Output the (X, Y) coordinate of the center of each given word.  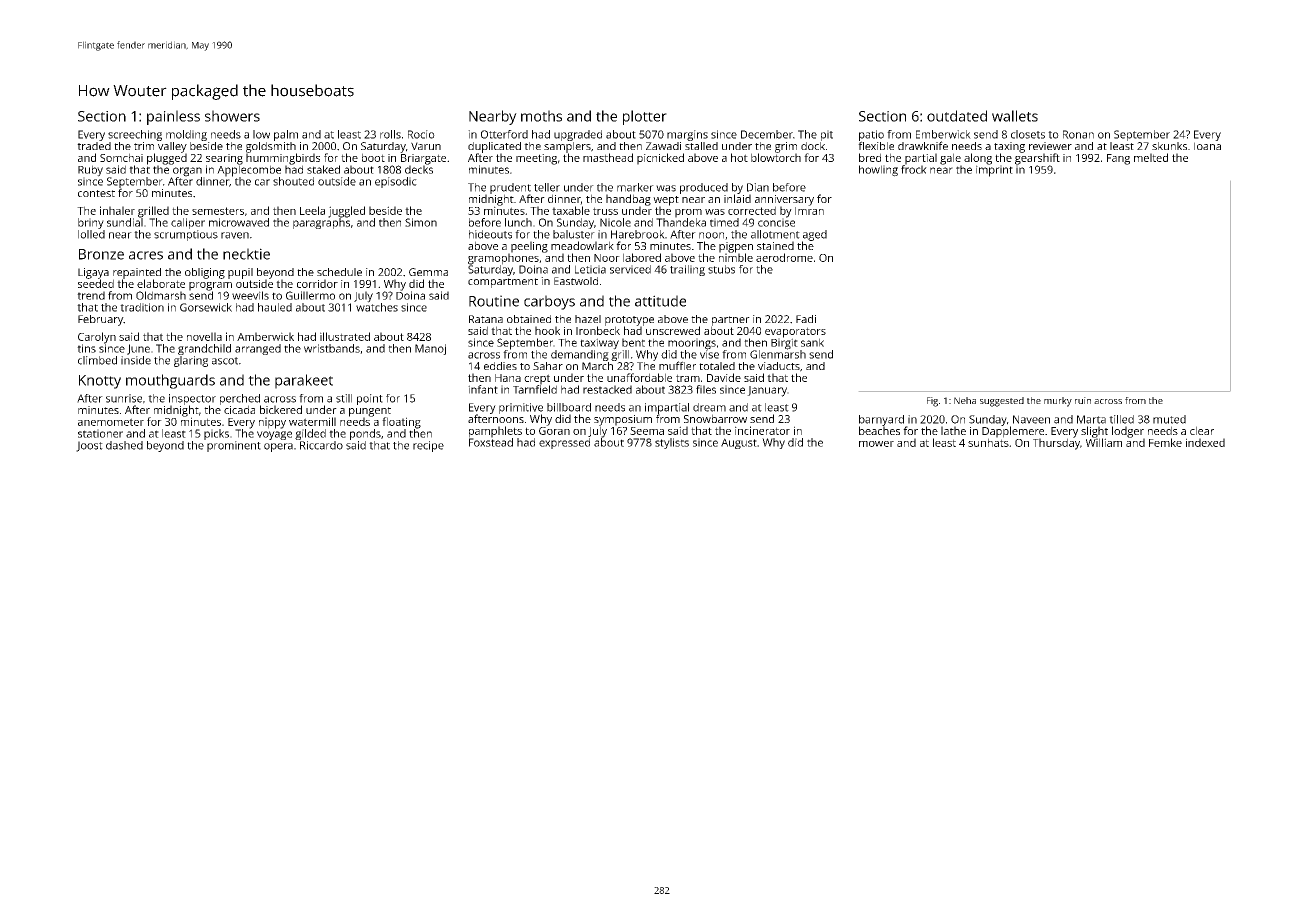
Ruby (90, 171)
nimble (736, 257)
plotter (645, 117)
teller (547, 187)
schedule (339, 272)
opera (278, 447)
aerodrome (784, 257)
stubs (721, 269)
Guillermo (310, 295)
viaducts (779, 366)
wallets (1015, 116)
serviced (630, 269)
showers (232, 116)
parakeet (304, 381)
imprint (994, 171)
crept (537, 379)
